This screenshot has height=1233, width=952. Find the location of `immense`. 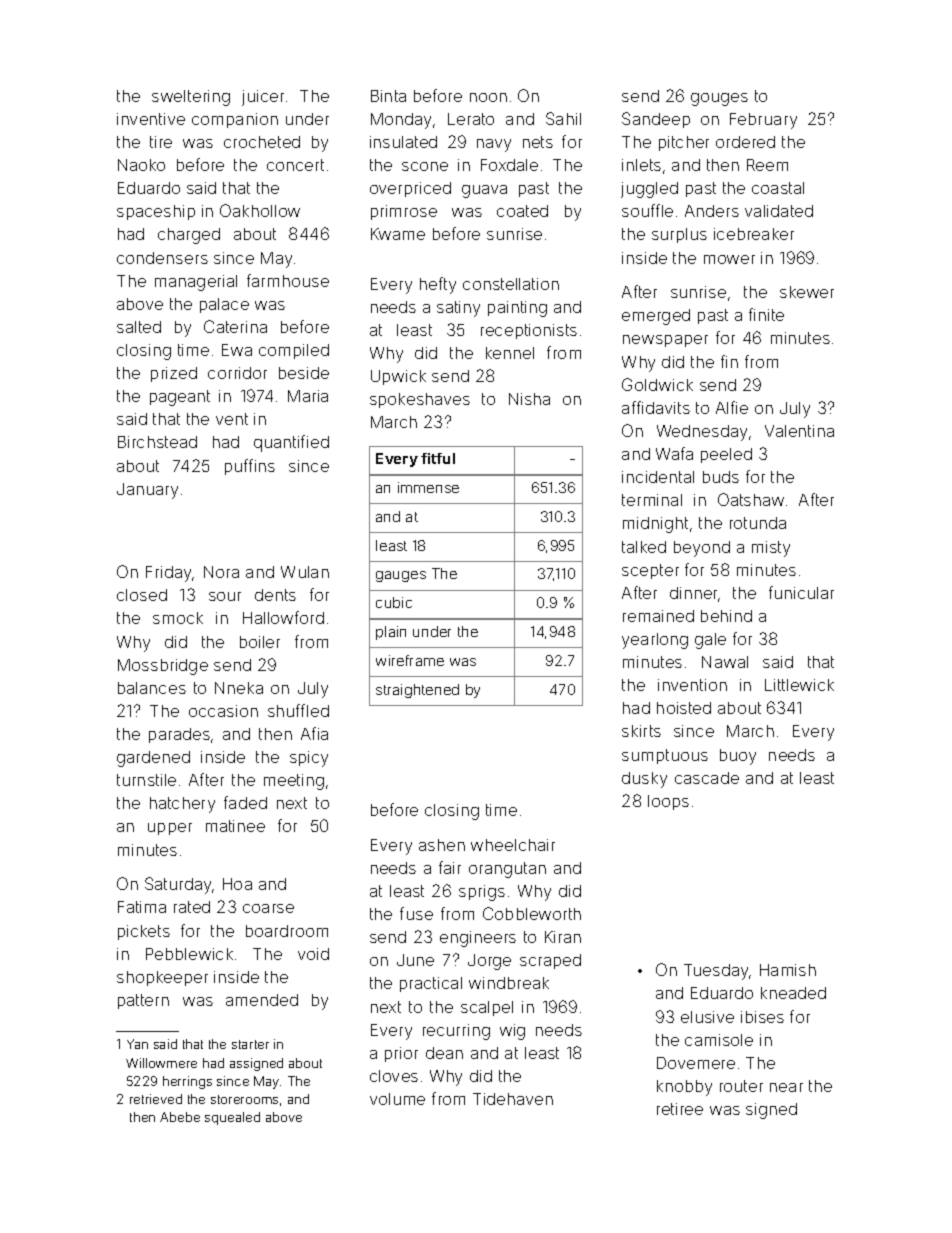

immense is located at coordinates (428, 487).
